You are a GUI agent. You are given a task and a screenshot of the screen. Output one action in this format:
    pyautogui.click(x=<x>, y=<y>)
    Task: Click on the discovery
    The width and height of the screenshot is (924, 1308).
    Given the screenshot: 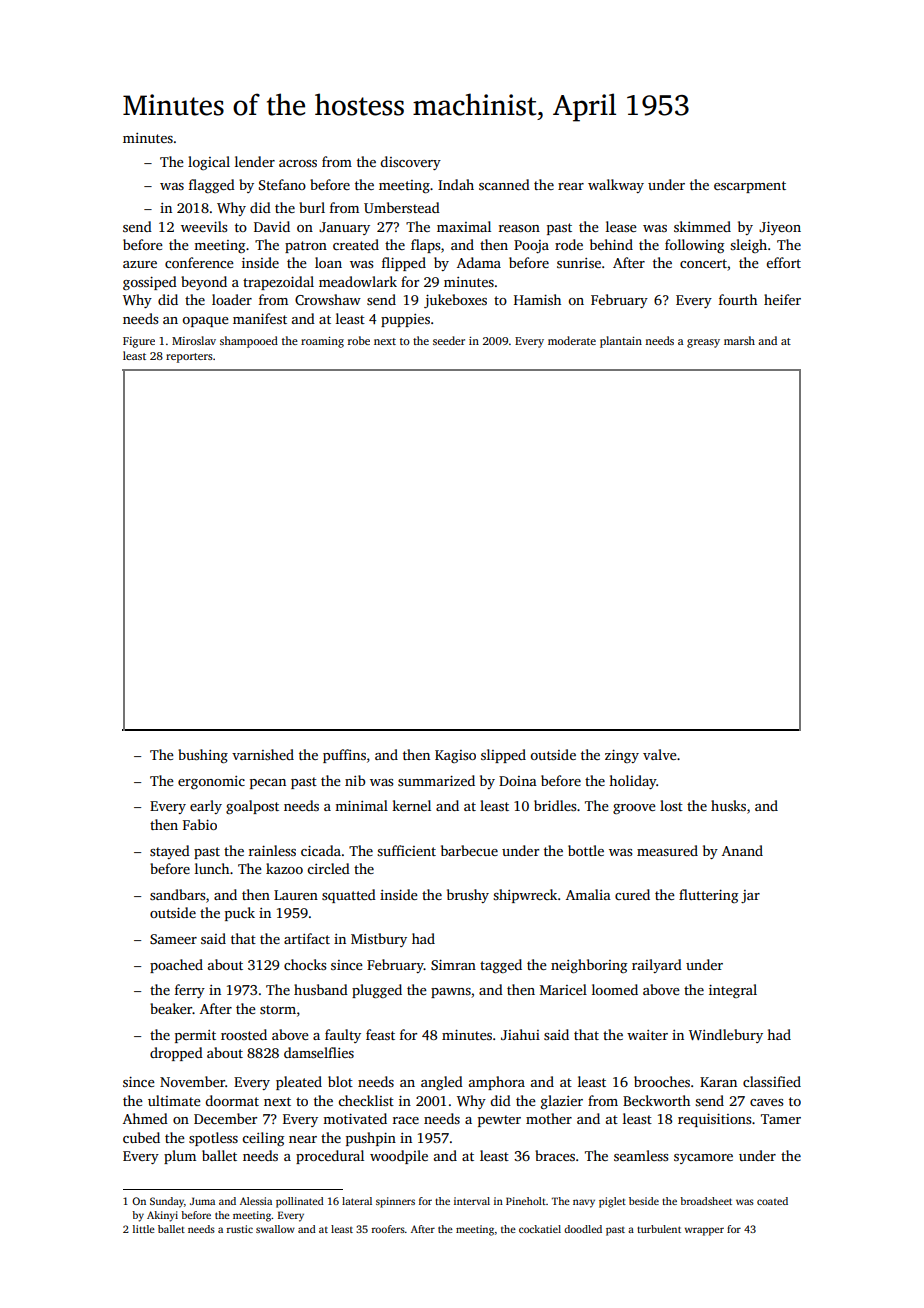 What is the action you would take?
    pyautogui.click(x=410, y=163)
